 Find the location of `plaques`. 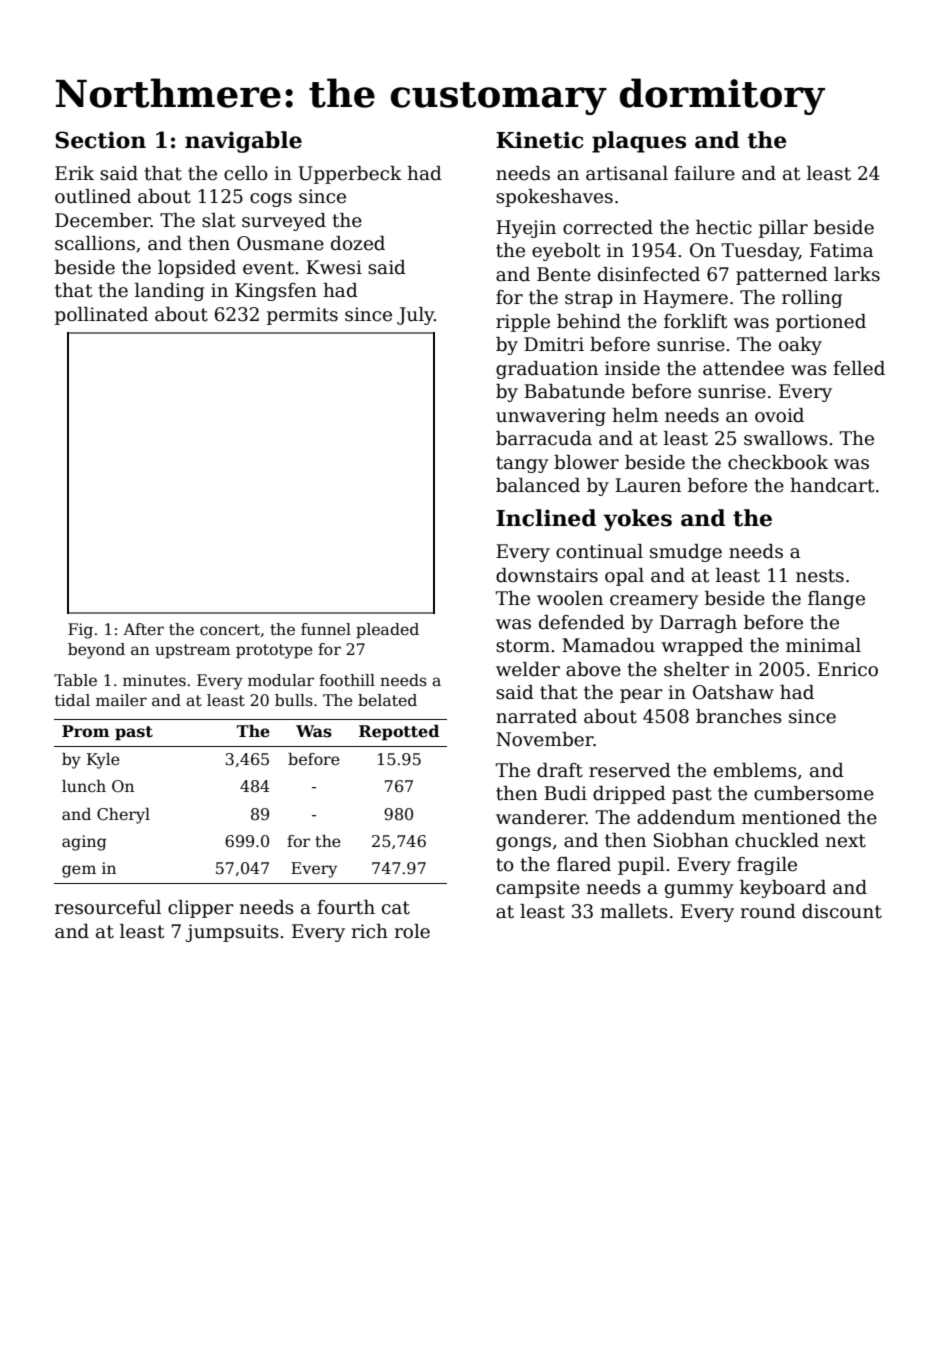

plaques is located at coordinates (639, 142).
